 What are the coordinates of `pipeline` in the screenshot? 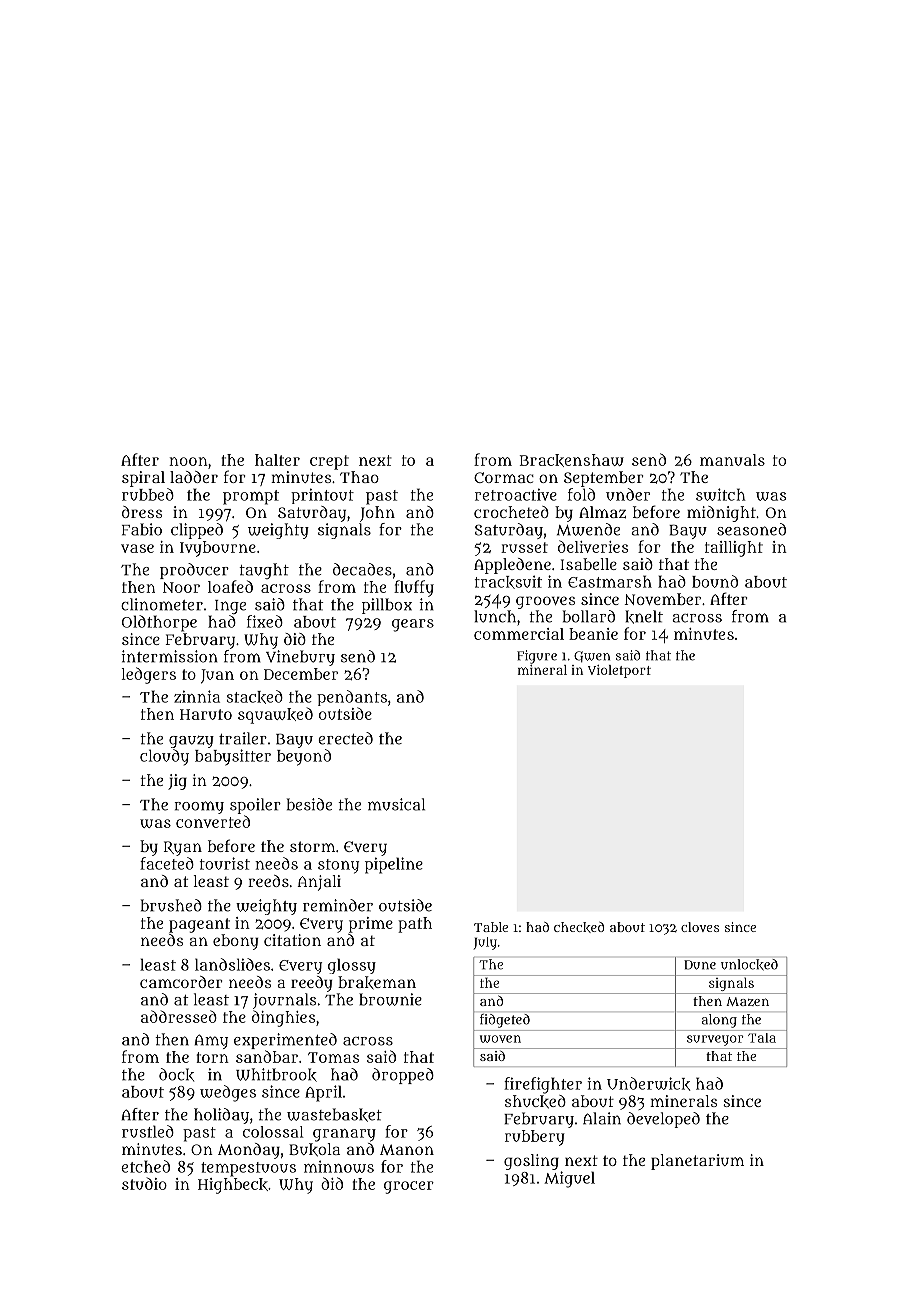 It's located at (394, 865).
